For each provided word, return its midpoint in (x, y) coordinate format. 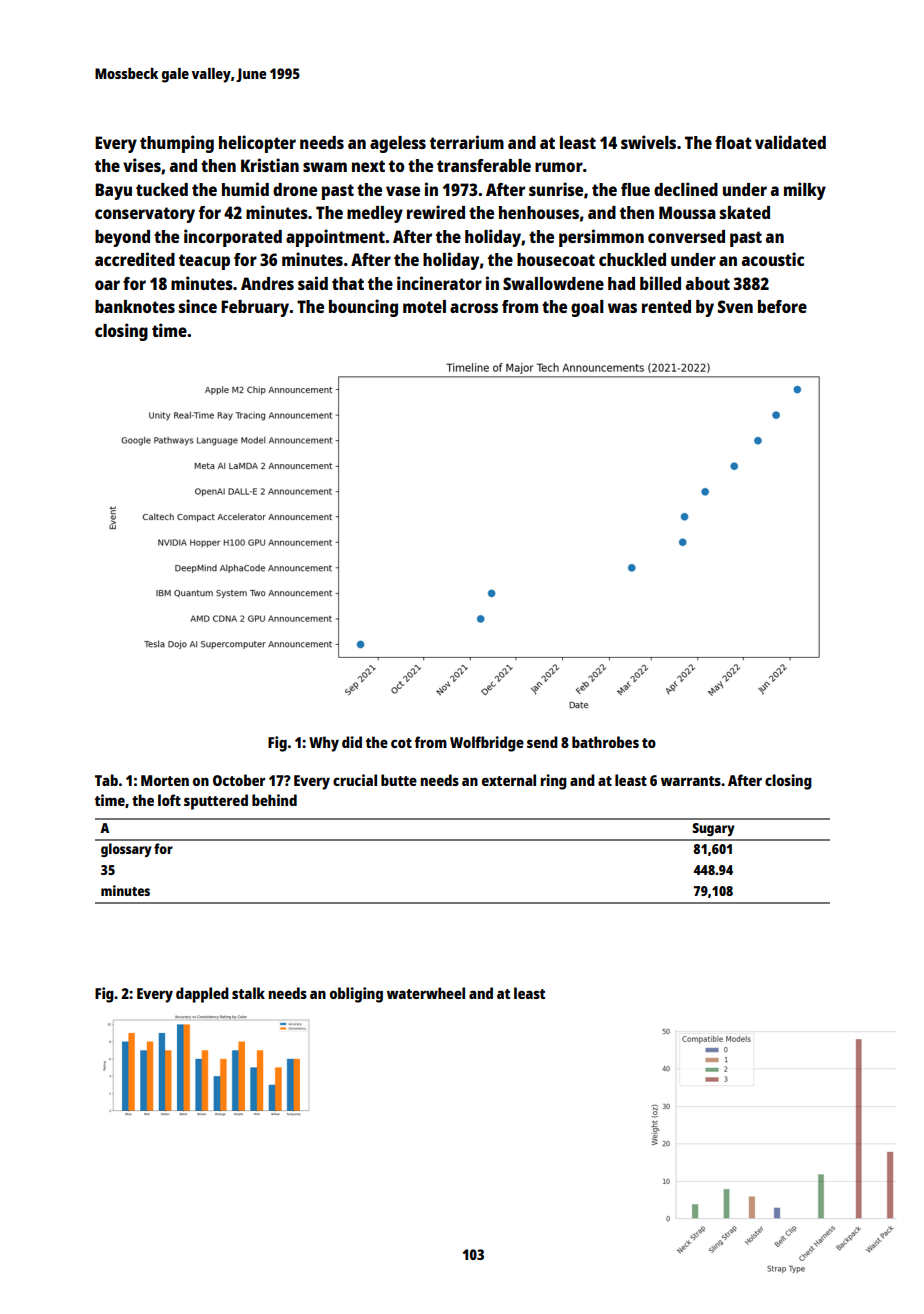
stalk (248, 993)
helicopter (257, 144)
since (198, 306)
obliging (356, 995)
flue (635, 189)
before (782, 306)
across (474, 308)
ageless (398, 144)
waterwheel (426, 993)
